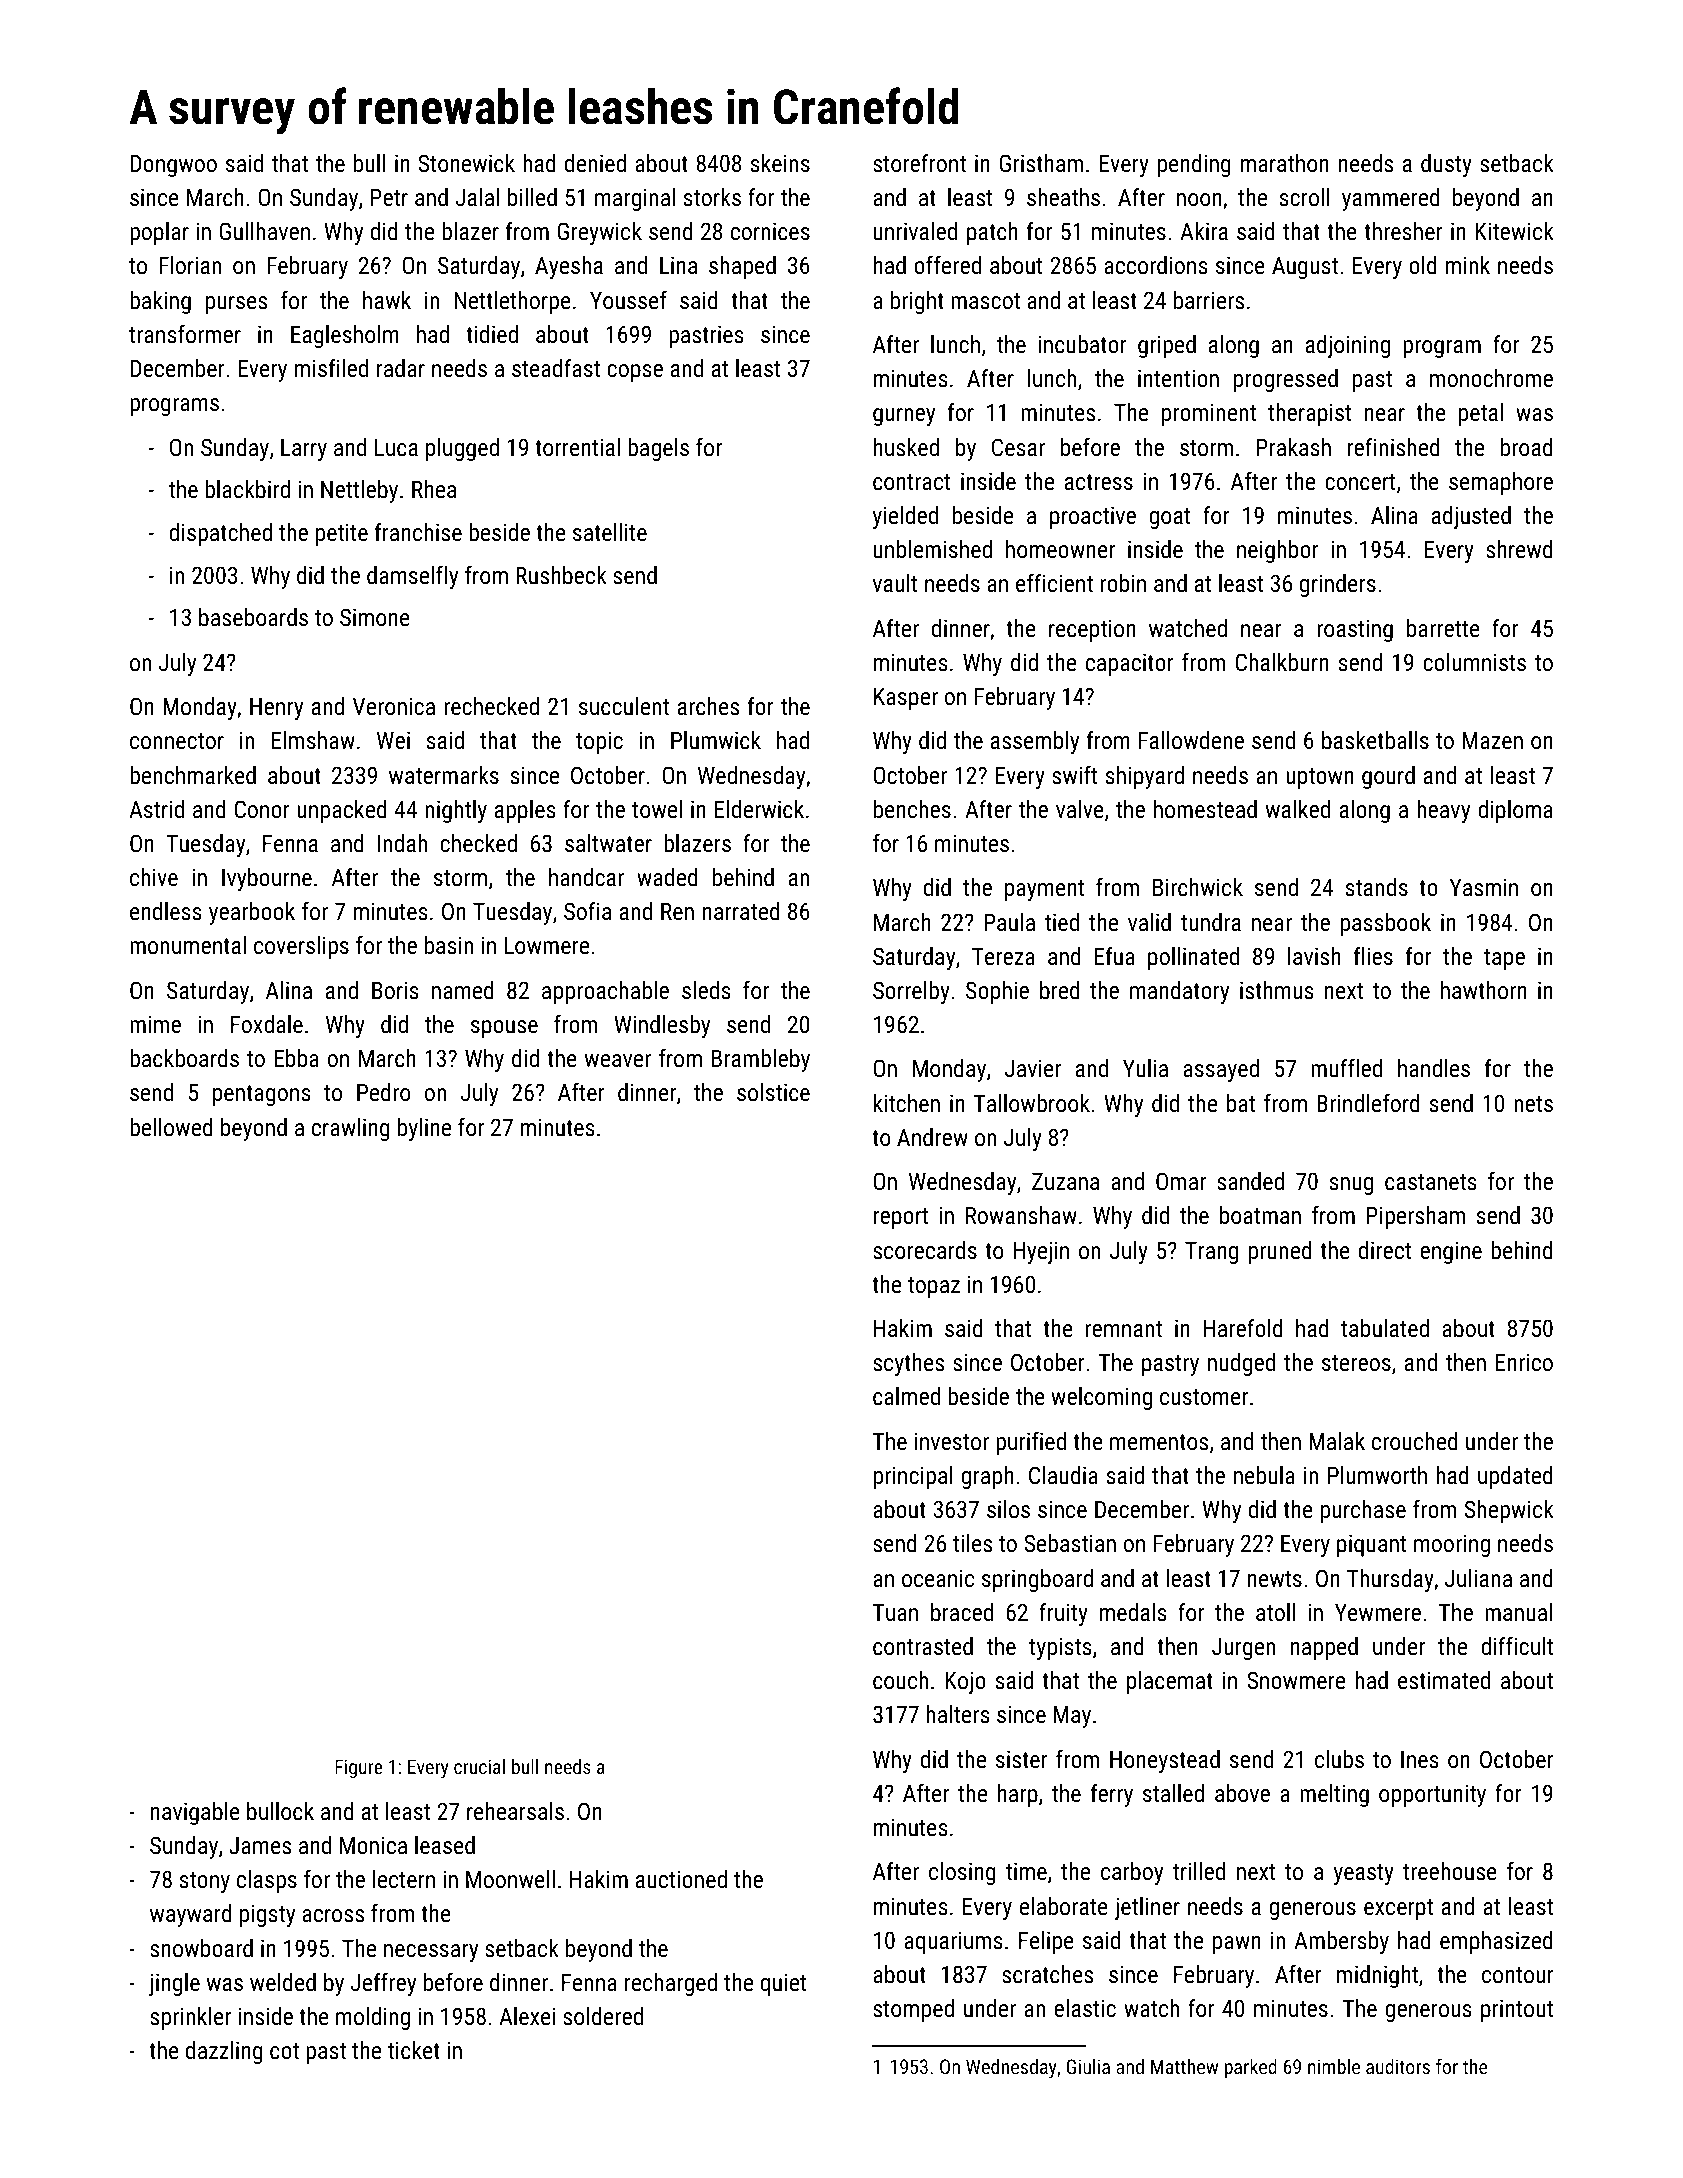 This page has height=2178, width=1683. I want to click on Giulia, so click(1088, 2066).
